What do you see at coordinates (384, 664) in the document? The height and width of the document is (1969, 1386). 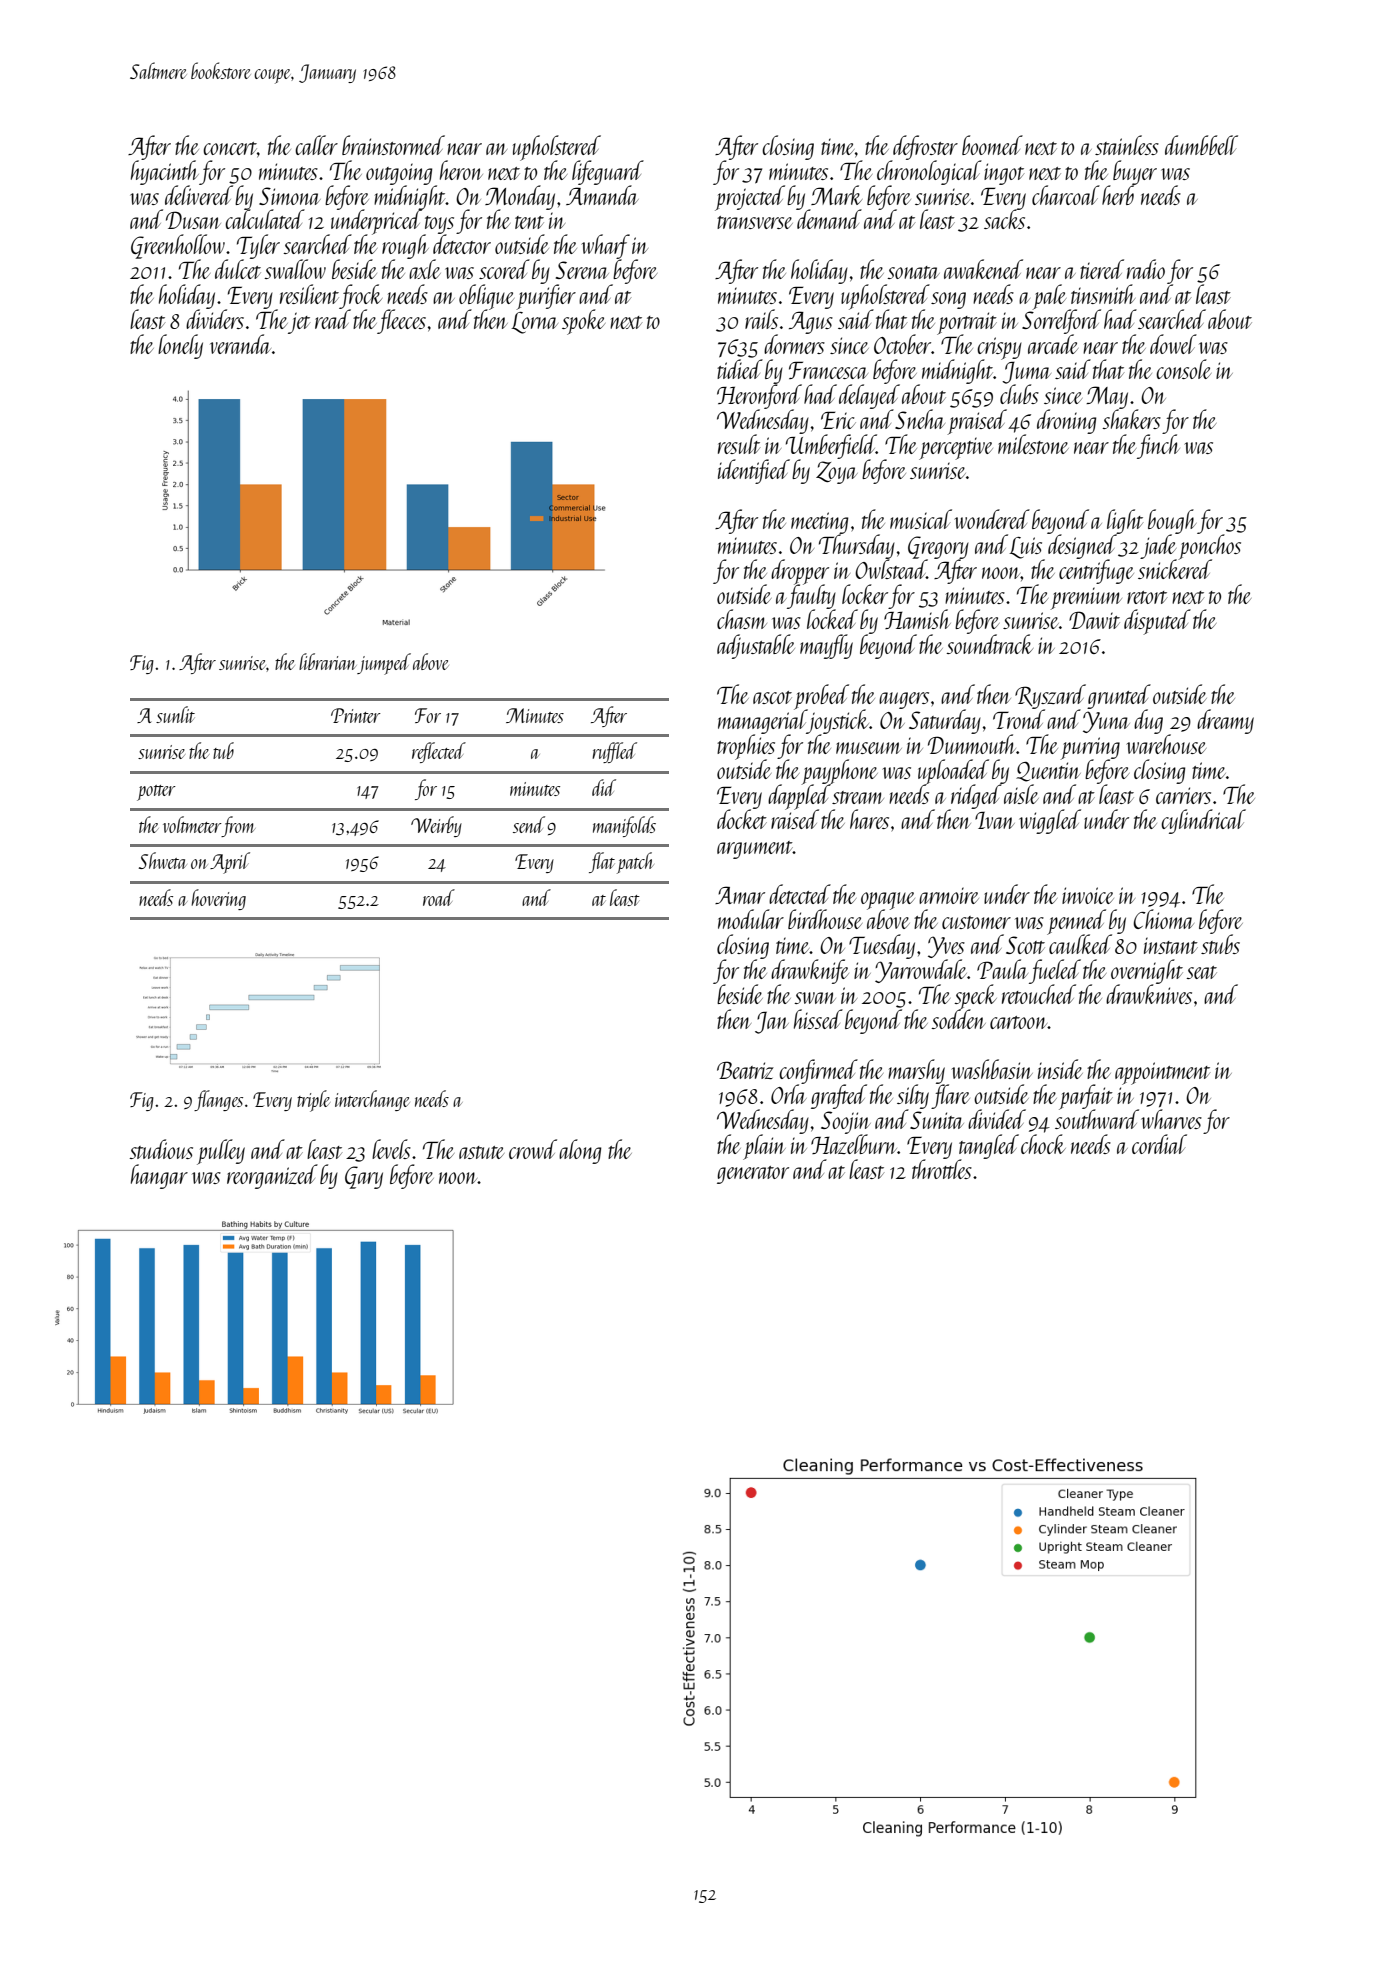 I see `jumped` at bounding box center [384, 664].
